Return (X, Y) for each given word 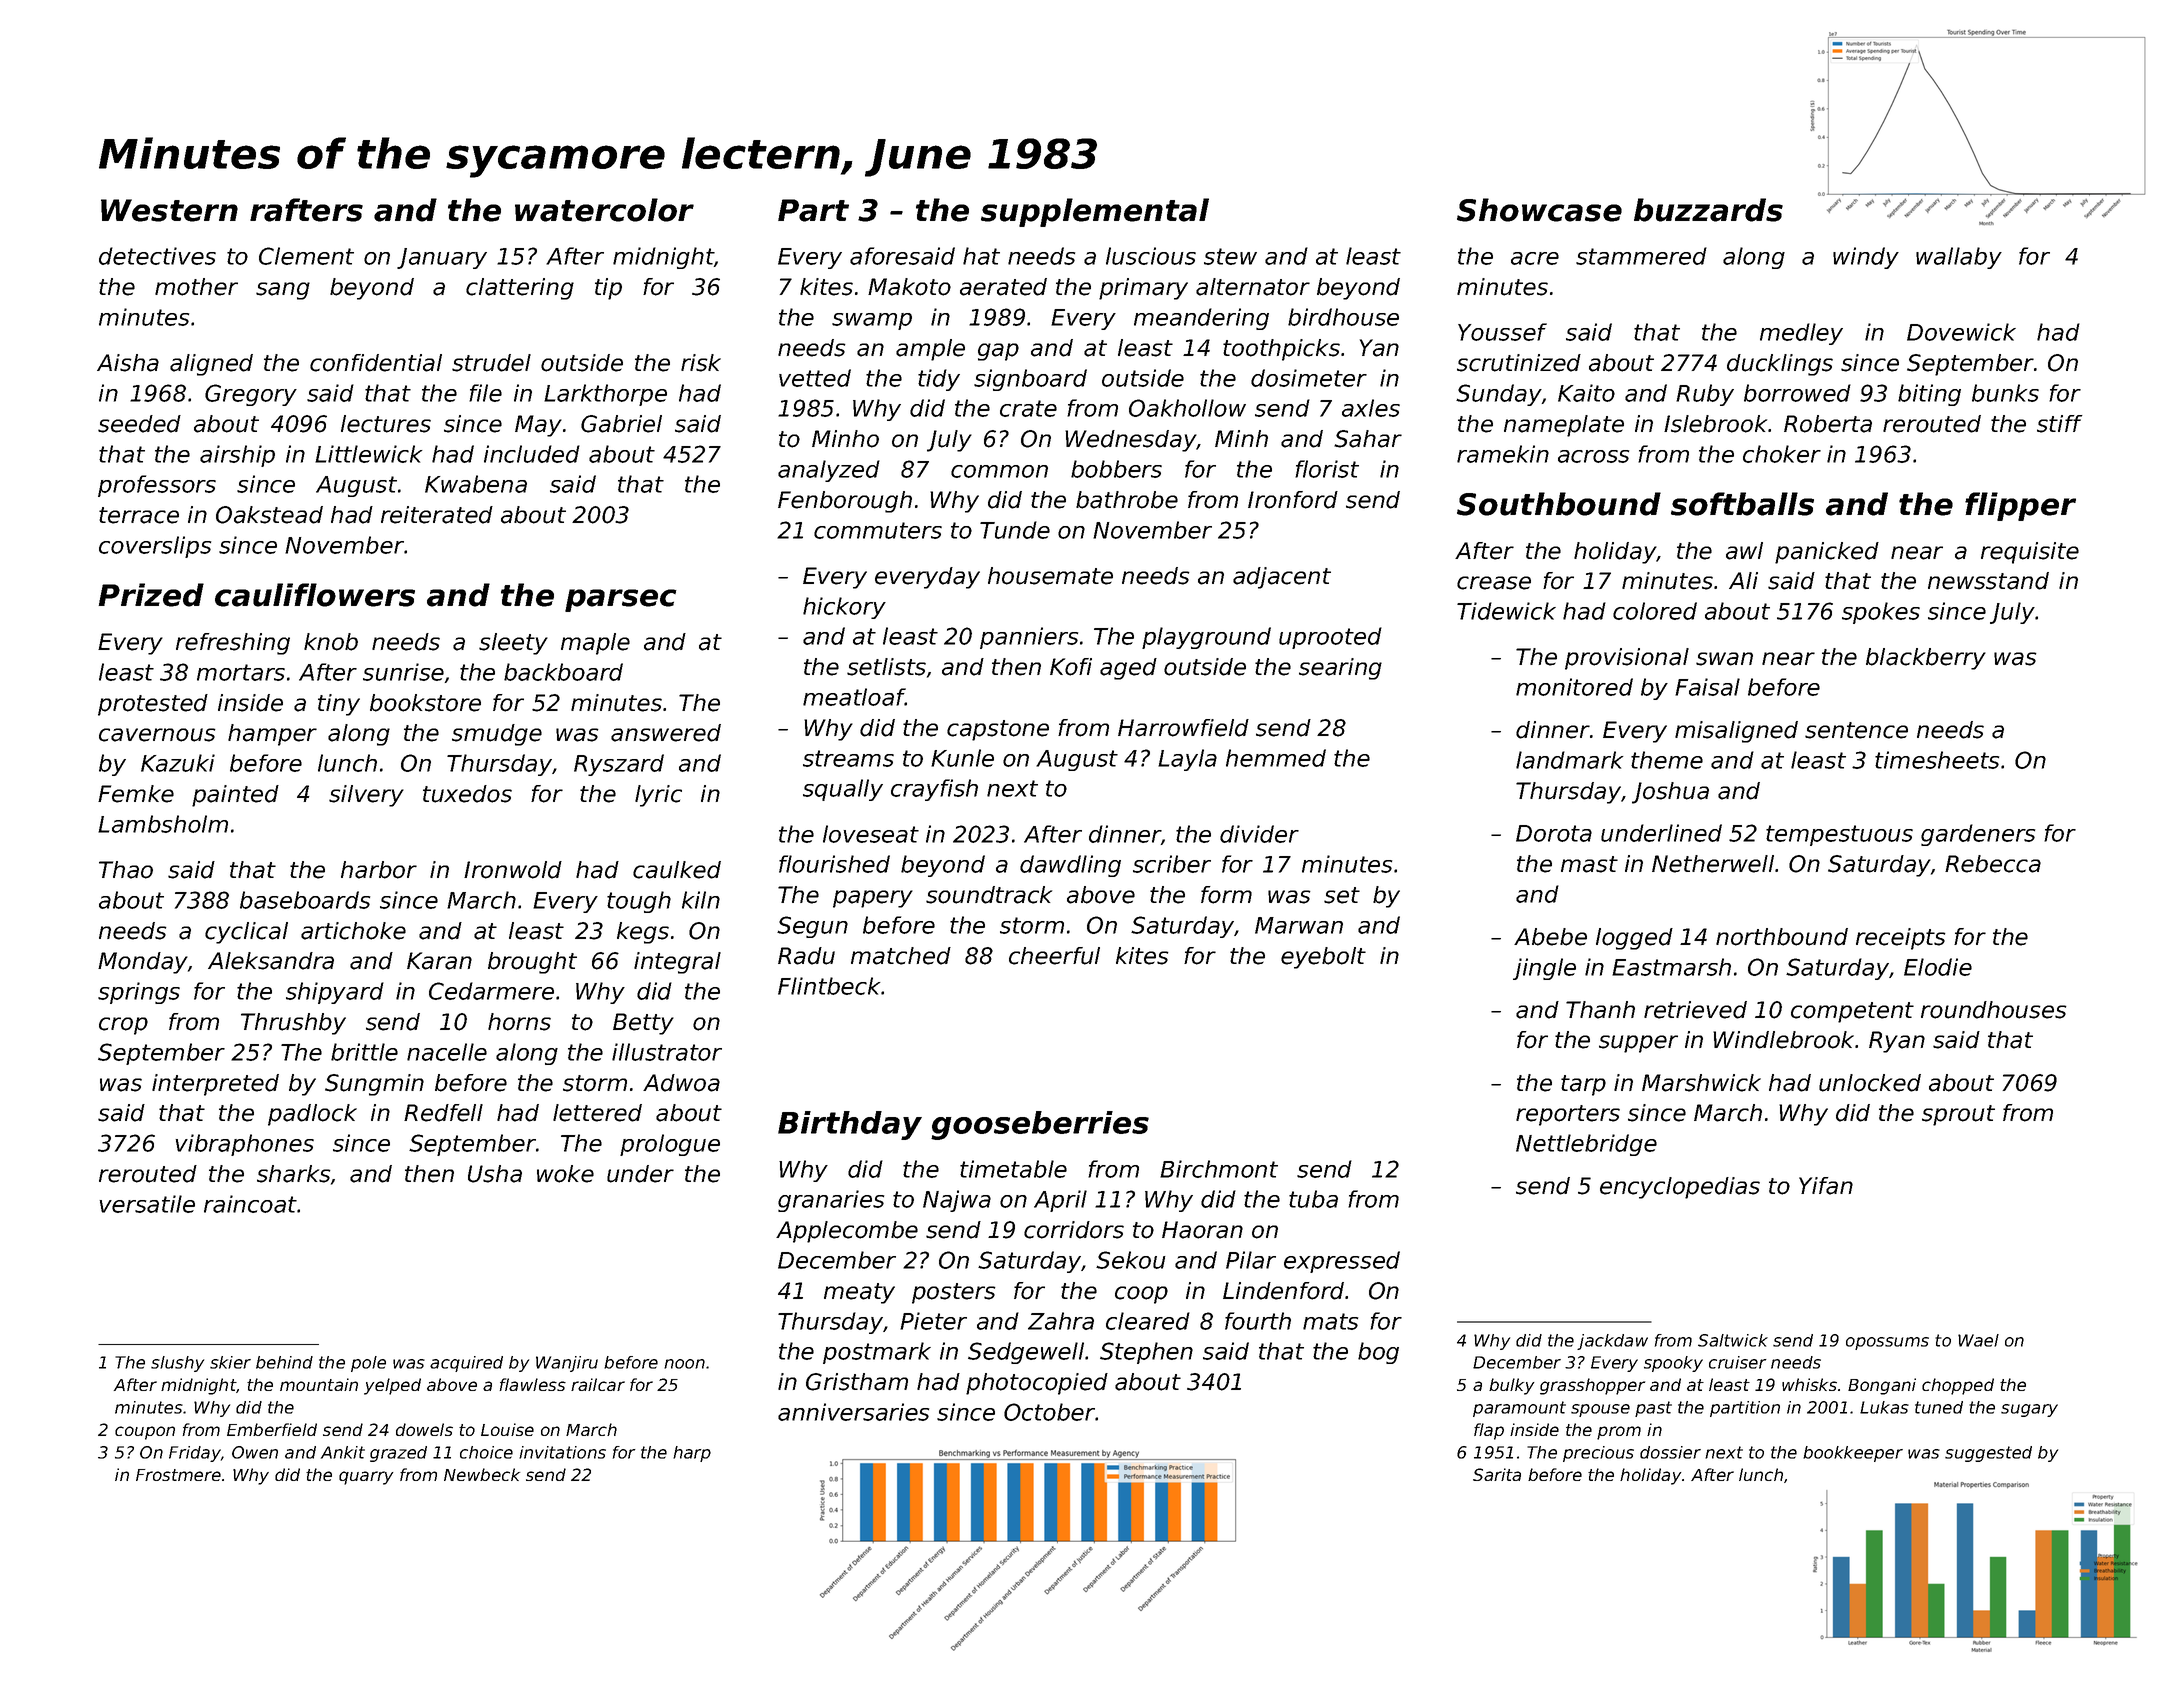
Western (169, 210)
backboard (563, 672)
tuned (1939, 1407)
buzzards (1708, 210)
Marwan (1299, 925)
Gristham (857, 1382)
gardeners (1978, 835)
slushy (177, 1364)
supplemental (1095, 212)
